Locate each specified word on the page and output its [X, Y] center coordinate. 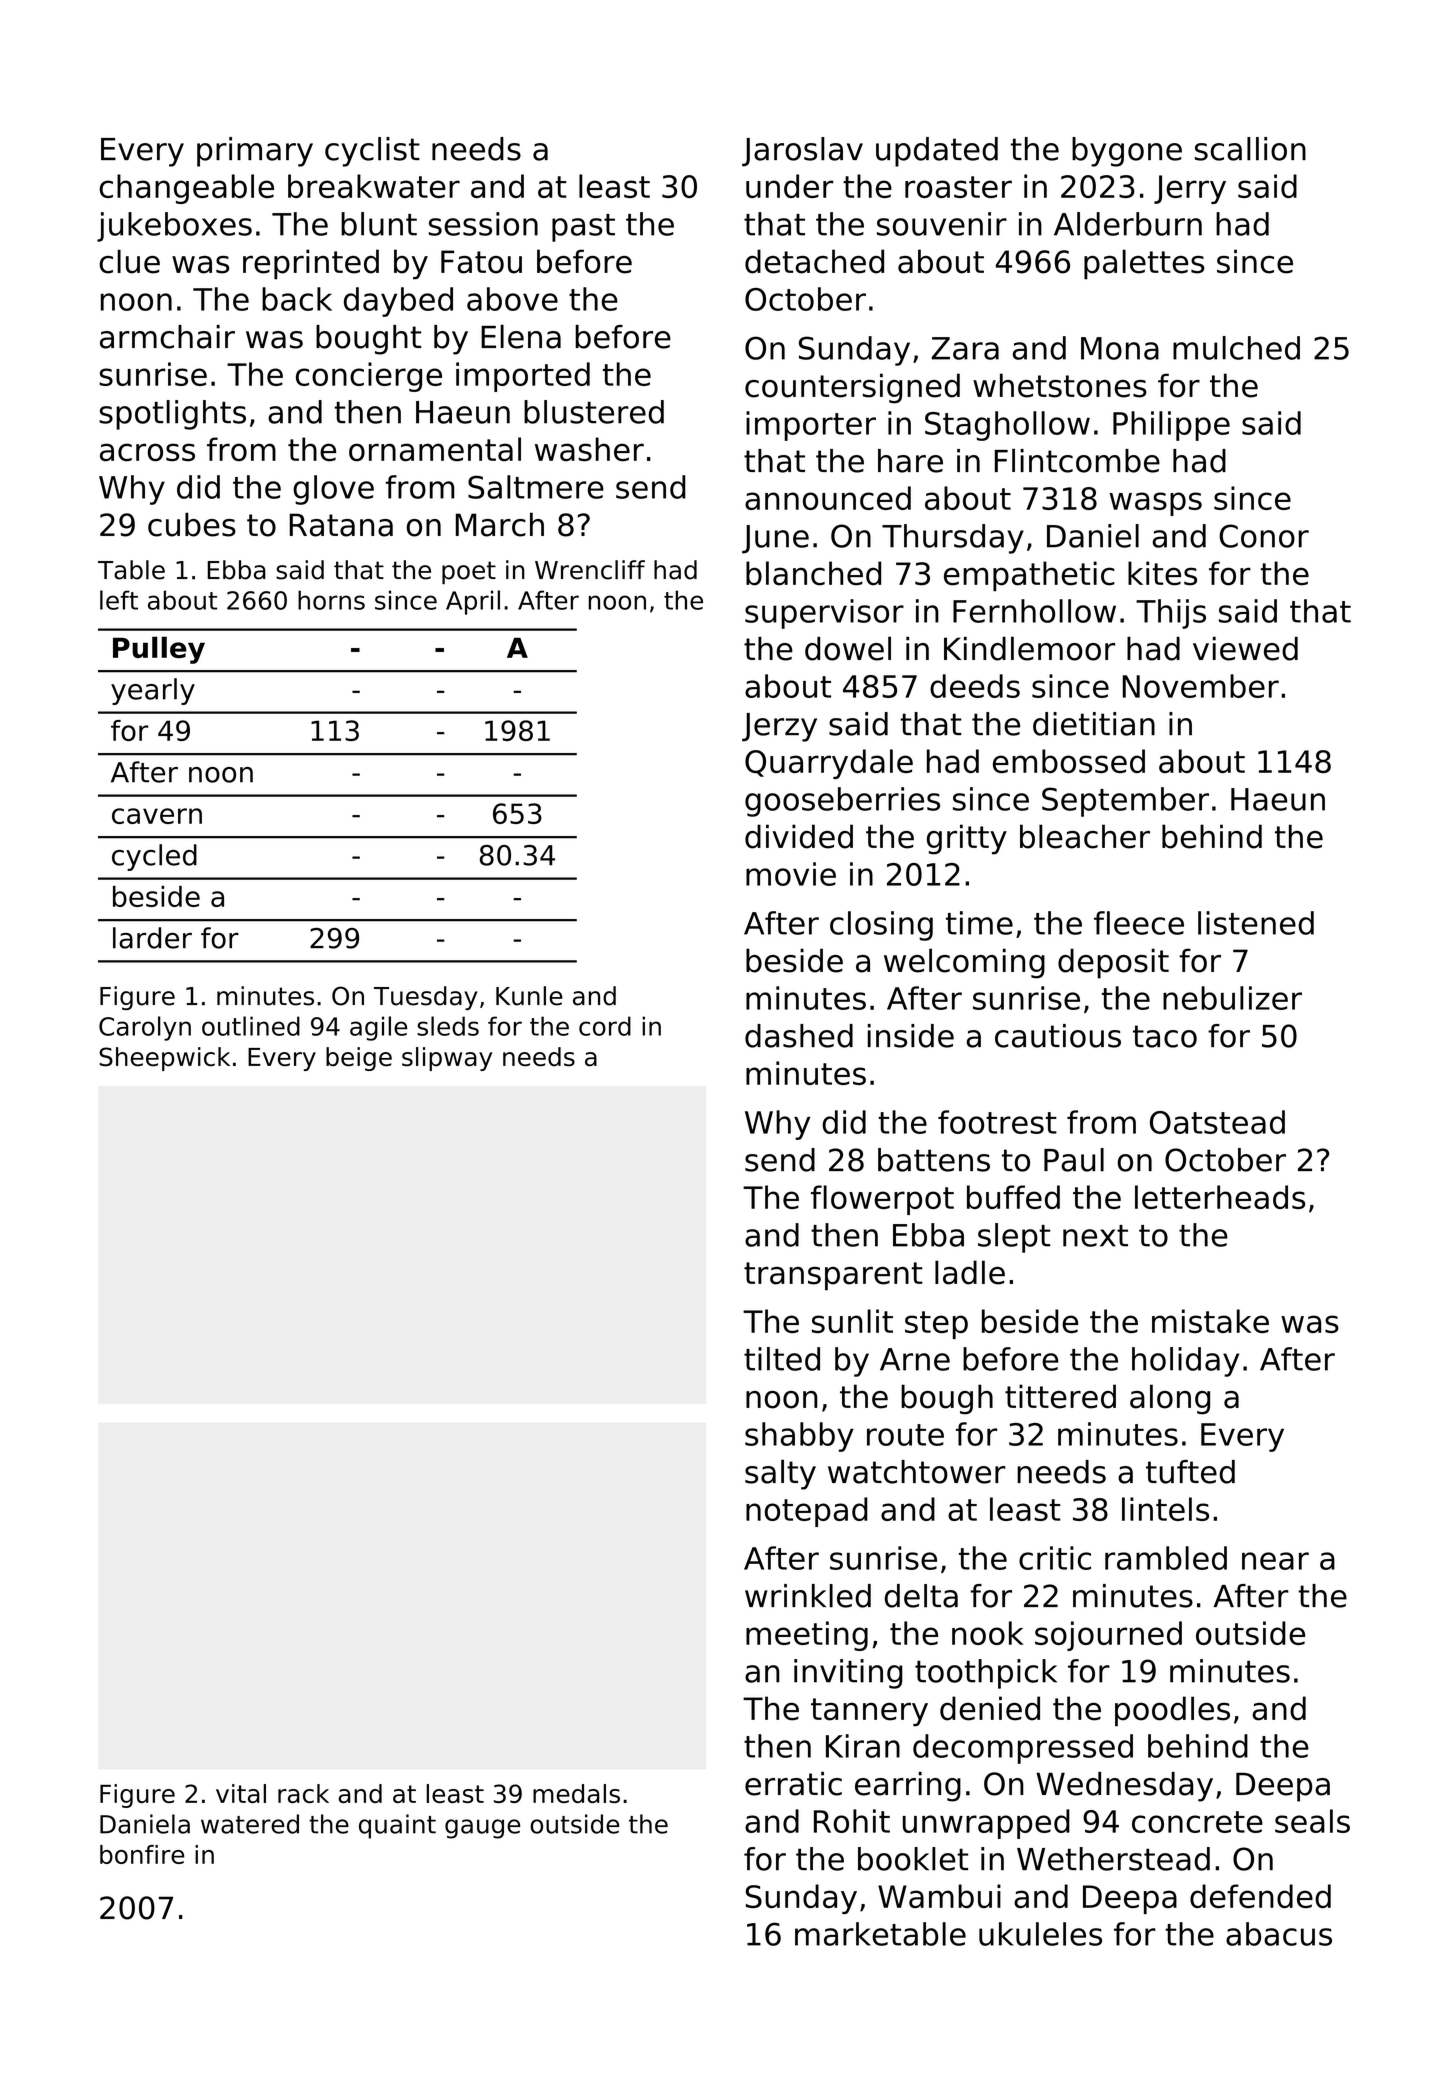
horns [331, 600]
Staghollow [1007, 426]
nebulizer [1232, 998]
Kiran [863, 1746]
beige [359, 1059]
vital [241, 1793]
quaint [397, 1826]
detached [814, 261]
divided [799, 836]
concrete [1197, 1822]
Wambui [939, 1896]
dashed [799, 1036]
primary [255, 152]
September [1125, 802]
